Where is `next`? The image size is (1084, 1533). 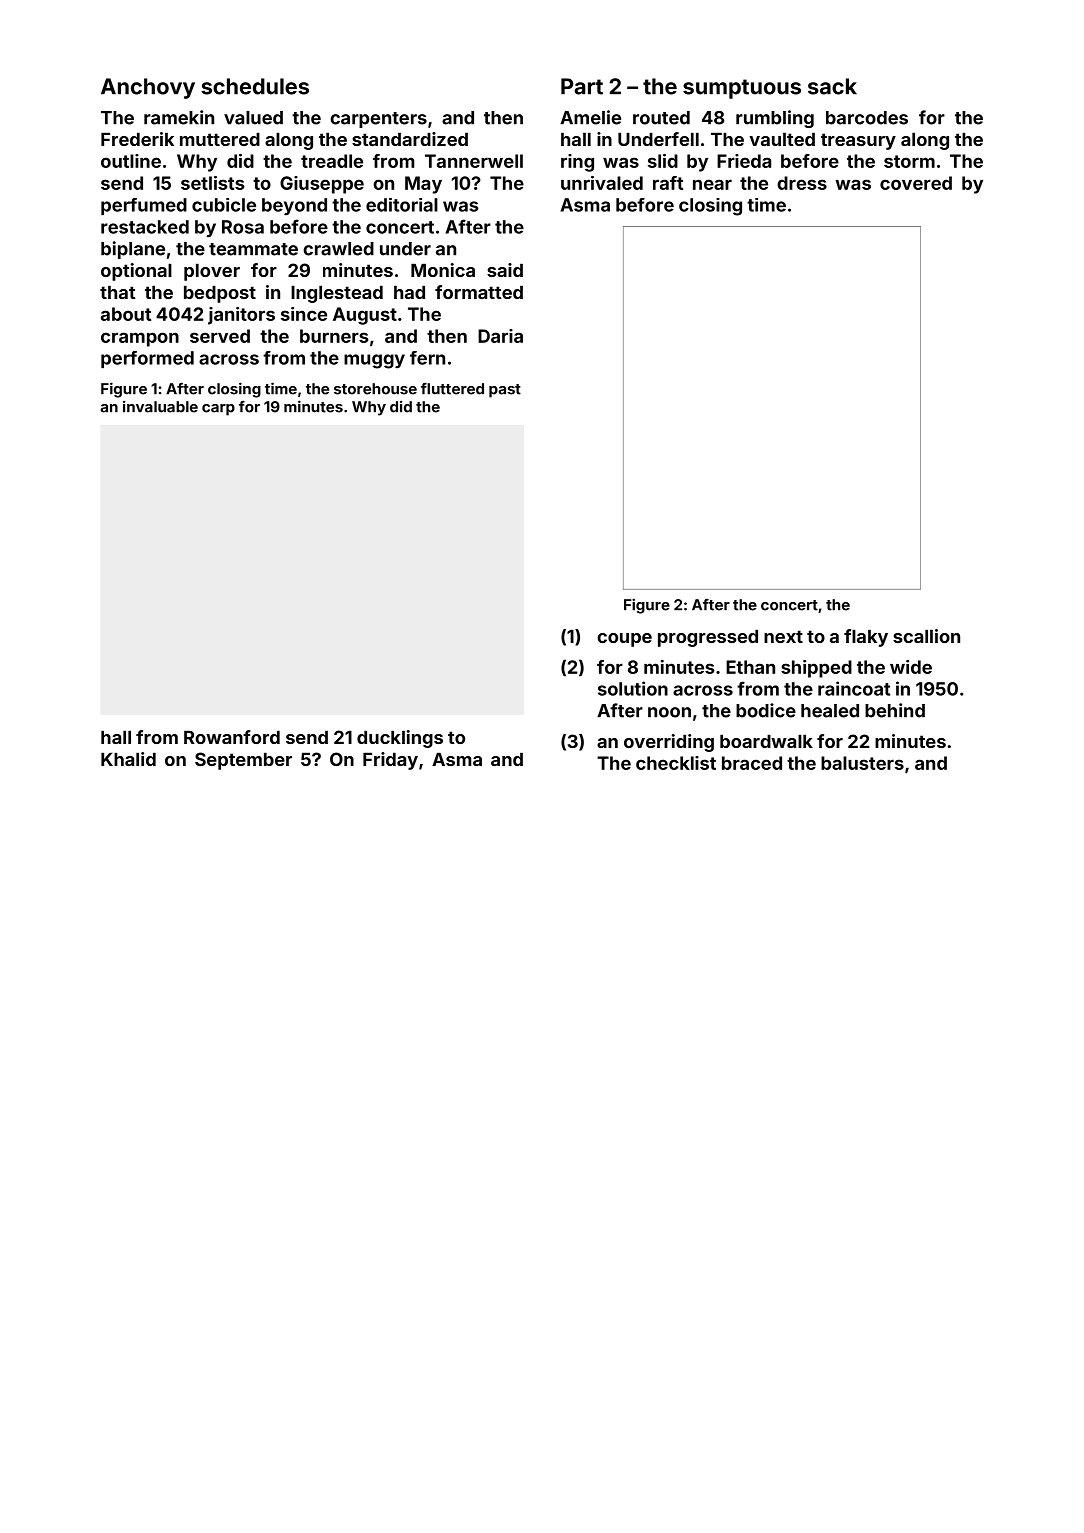
next is located at coordinates (783, 636).
